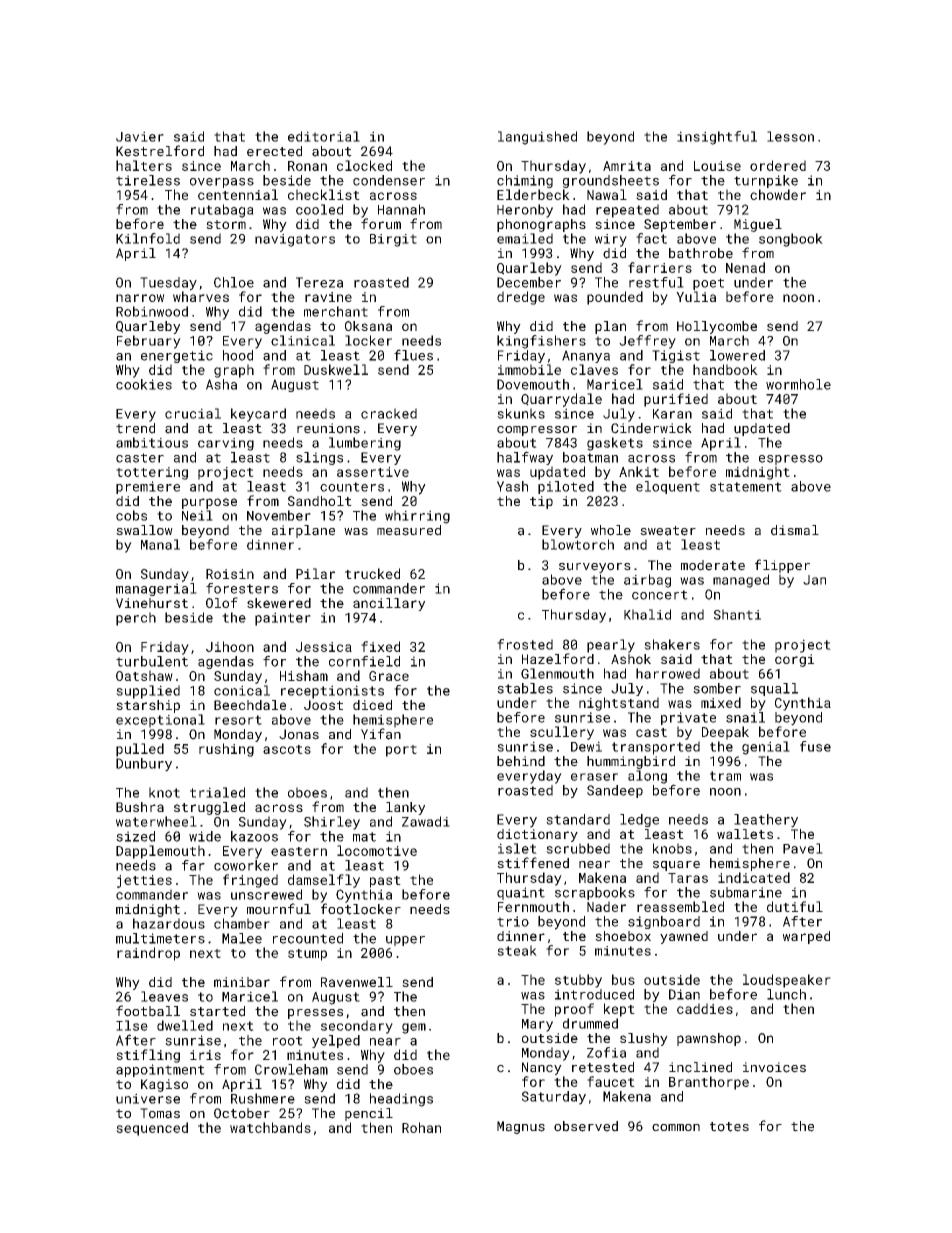 The width and height of the page is (952, 1233). Describe the element at coordinates (380, 646) in the page. I see `fixed` at that location.
